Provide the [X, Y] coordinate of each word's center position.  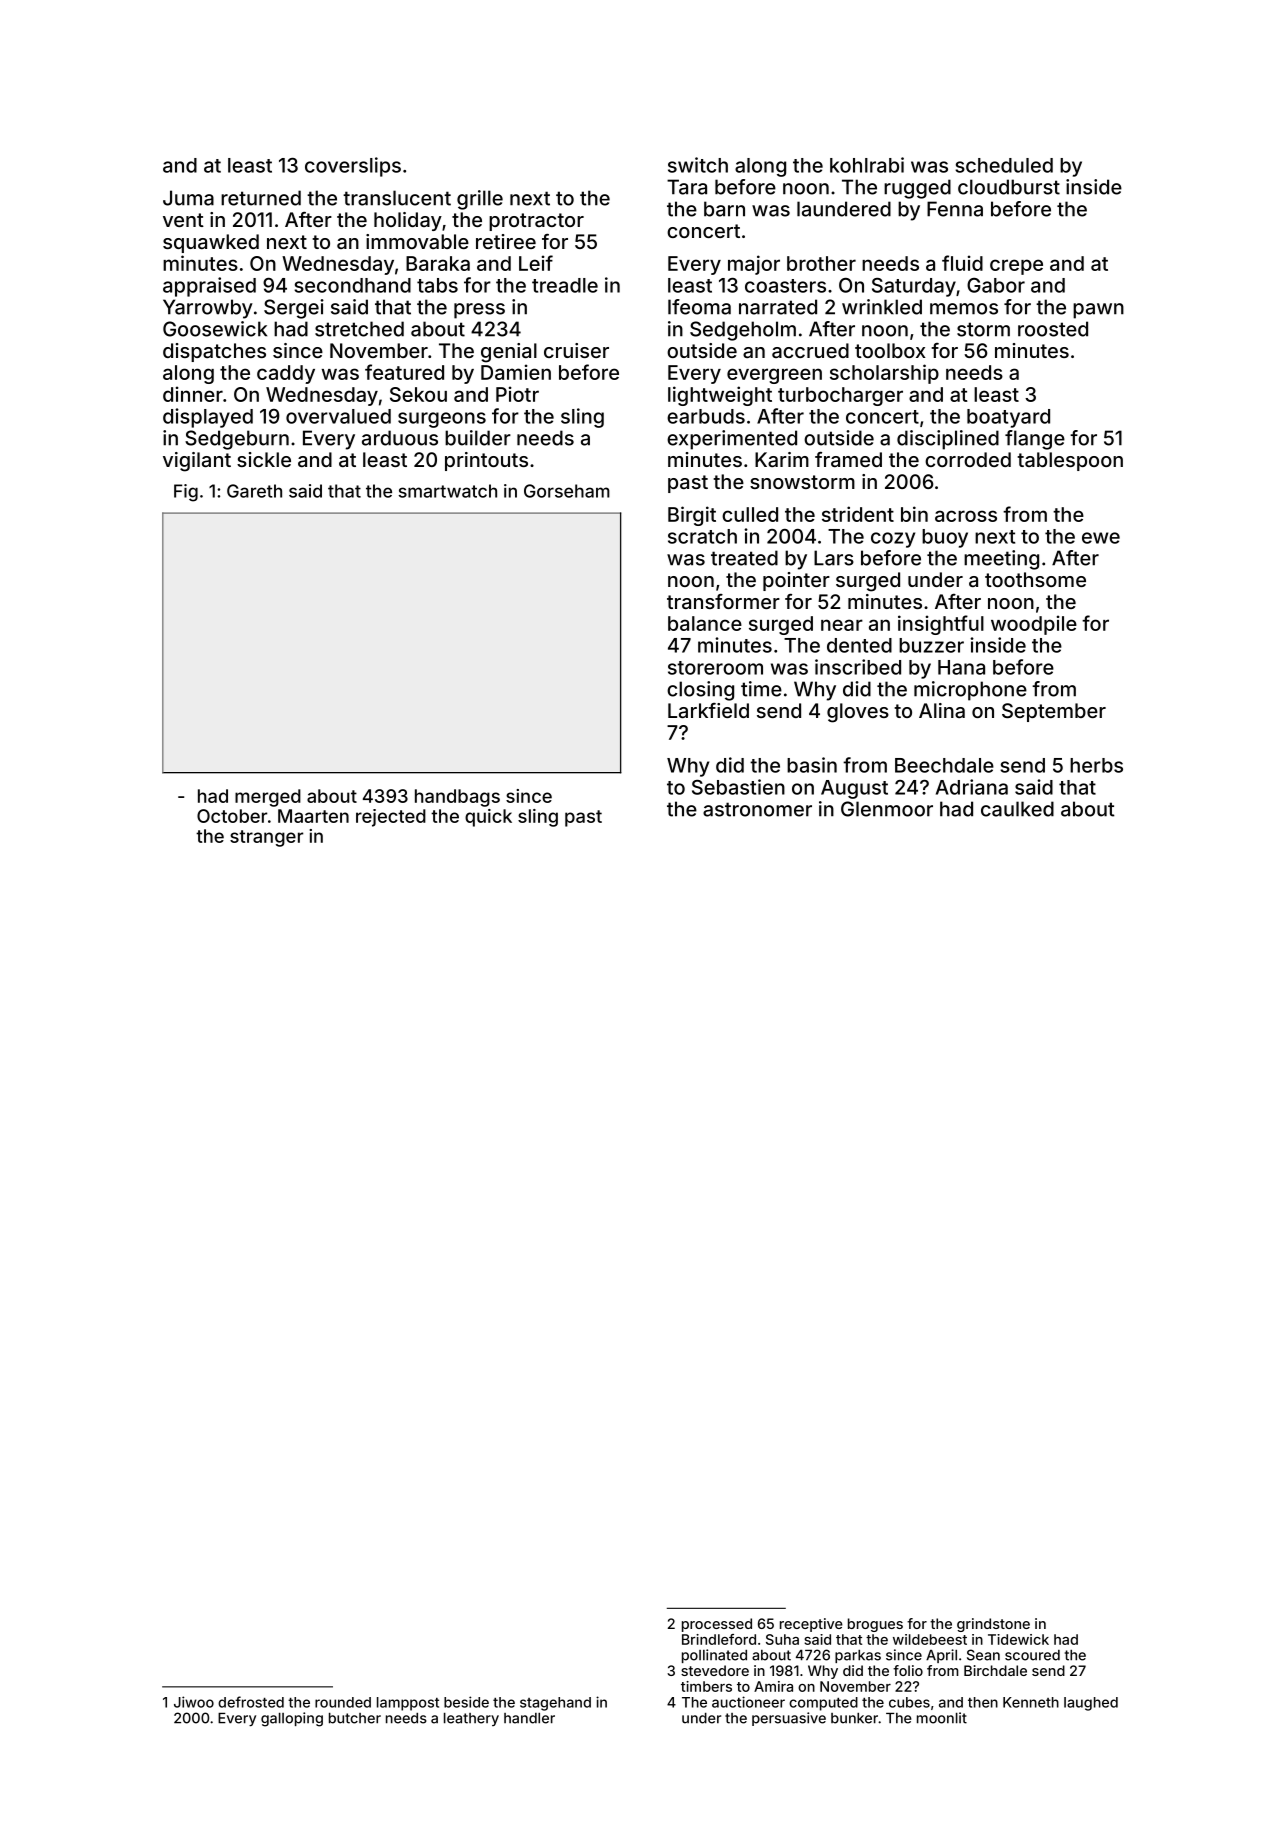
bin [914, 514]
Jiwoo [194, 1702]
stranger [266, 838]
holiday [408, 221]
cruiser [576, 350]
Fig [186, 493]
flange [1035, 440]
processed [717, 1625]
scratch [702, 536]
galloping [292, 1719]
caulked [1017, 809]
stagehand [555, 1704]
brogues [875, 1625]
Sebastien [738, 787]
